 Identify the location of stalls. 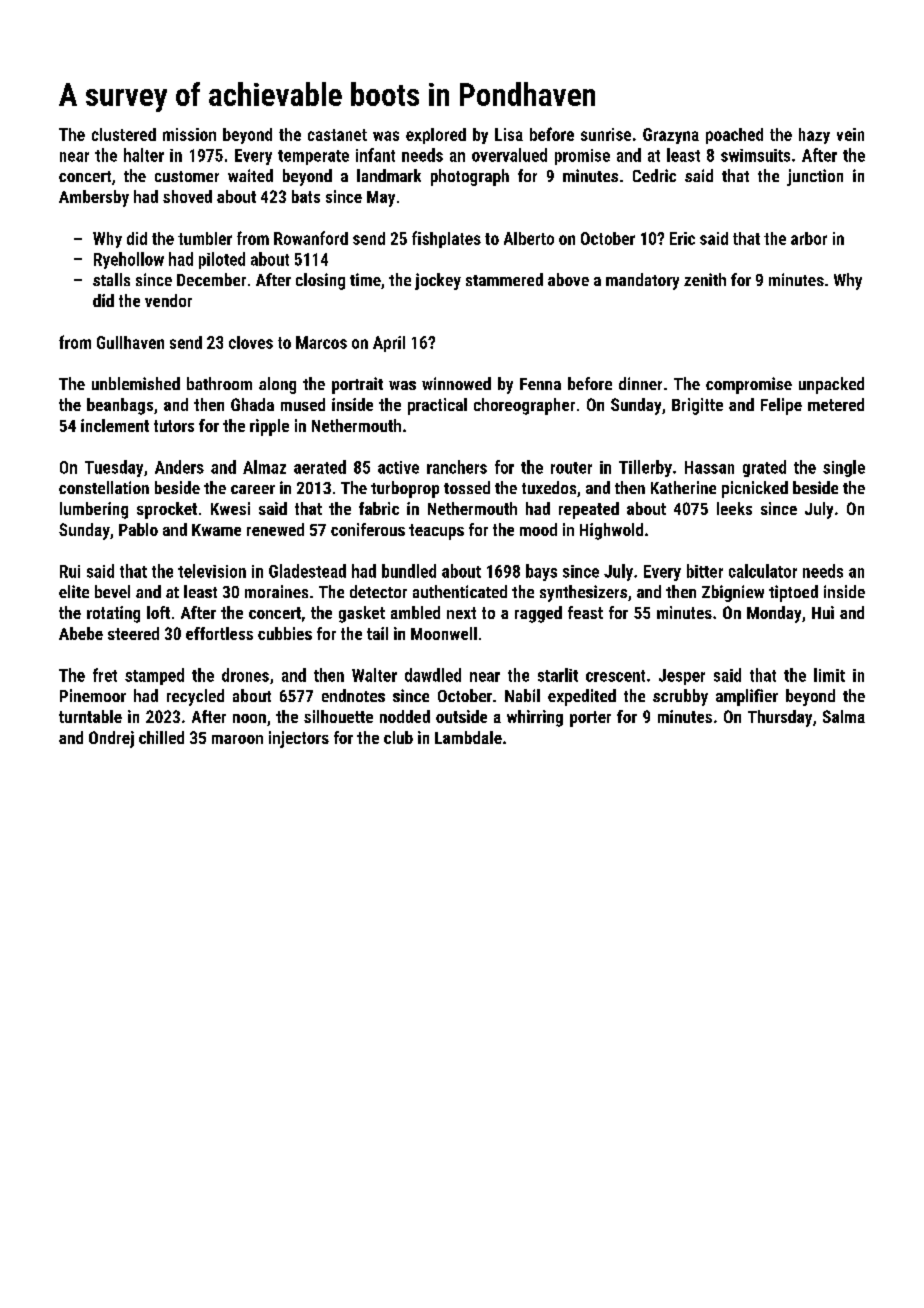
(111, 279).
